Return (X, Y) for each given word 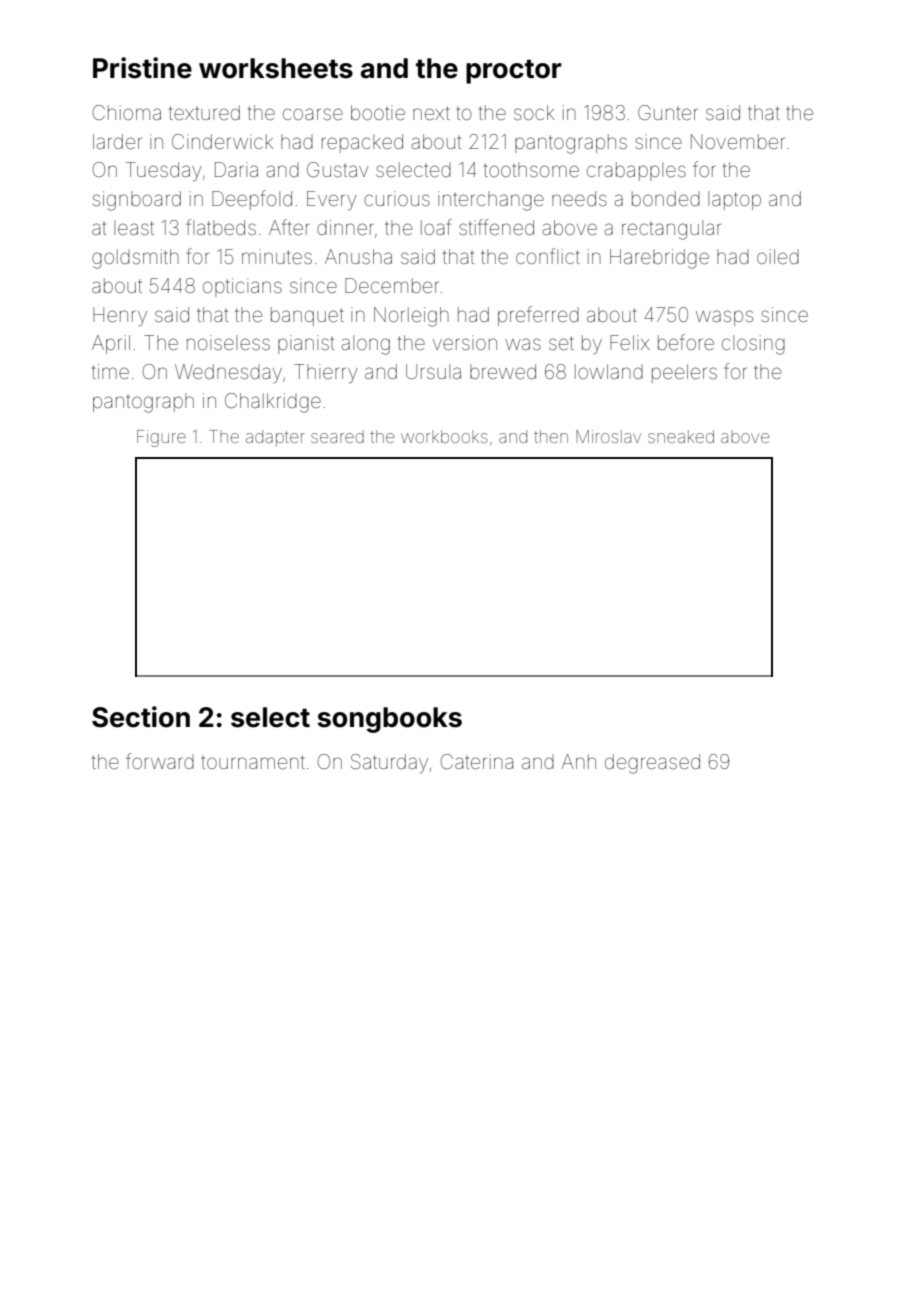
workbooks (444, 436)
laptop (734, 200)
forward (160, 761)
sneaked (681, 436)
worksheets (276, 68)
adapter (275, 438)
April (111, 344)
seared (337, 436)
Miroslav (608, 436)
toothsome (531, 169)
